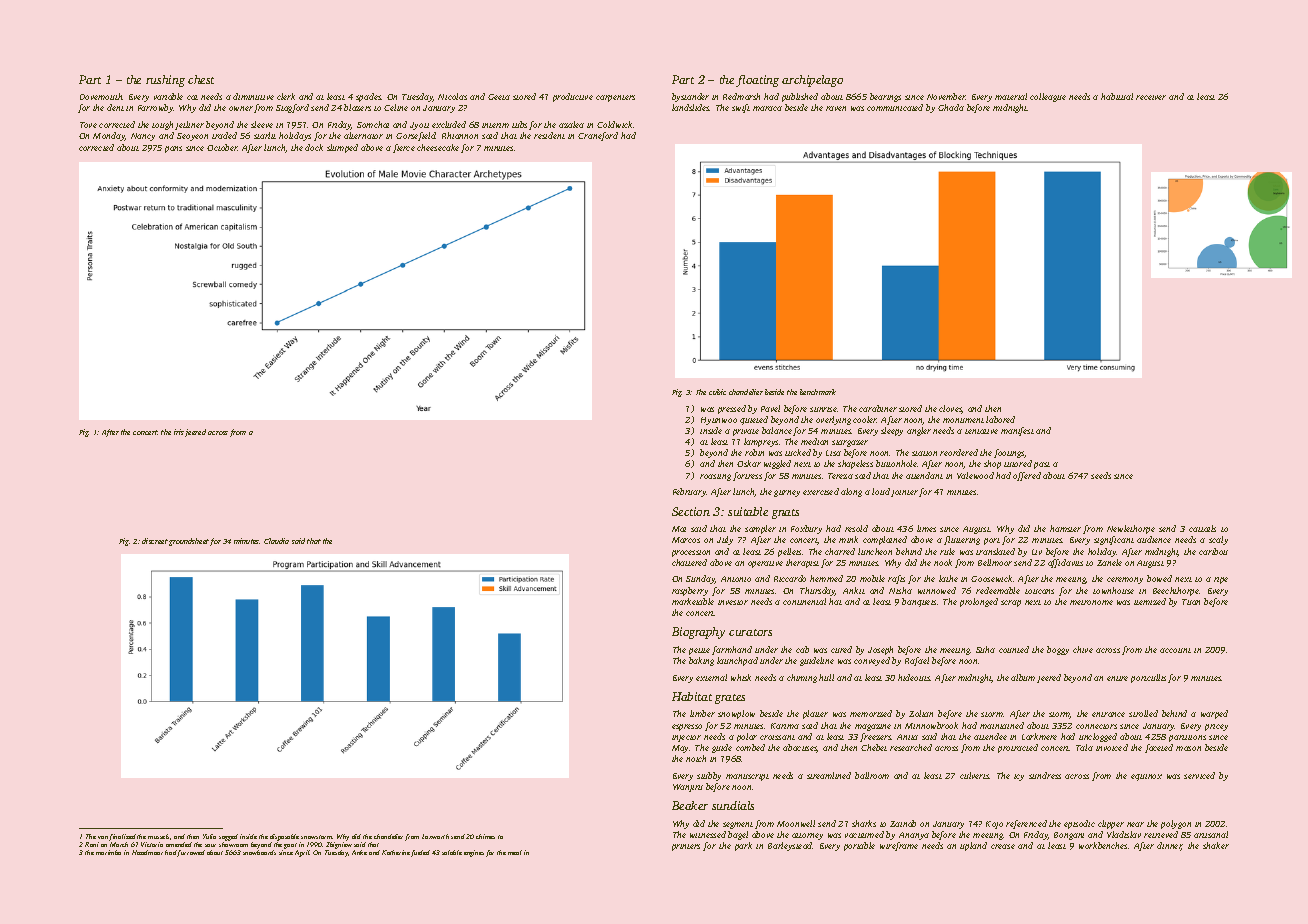 The width and height of the image is (1308, 924). What do you see at coordinates (155, 541) in the image?
I see `discreet` at bounding box center [155, 541].
